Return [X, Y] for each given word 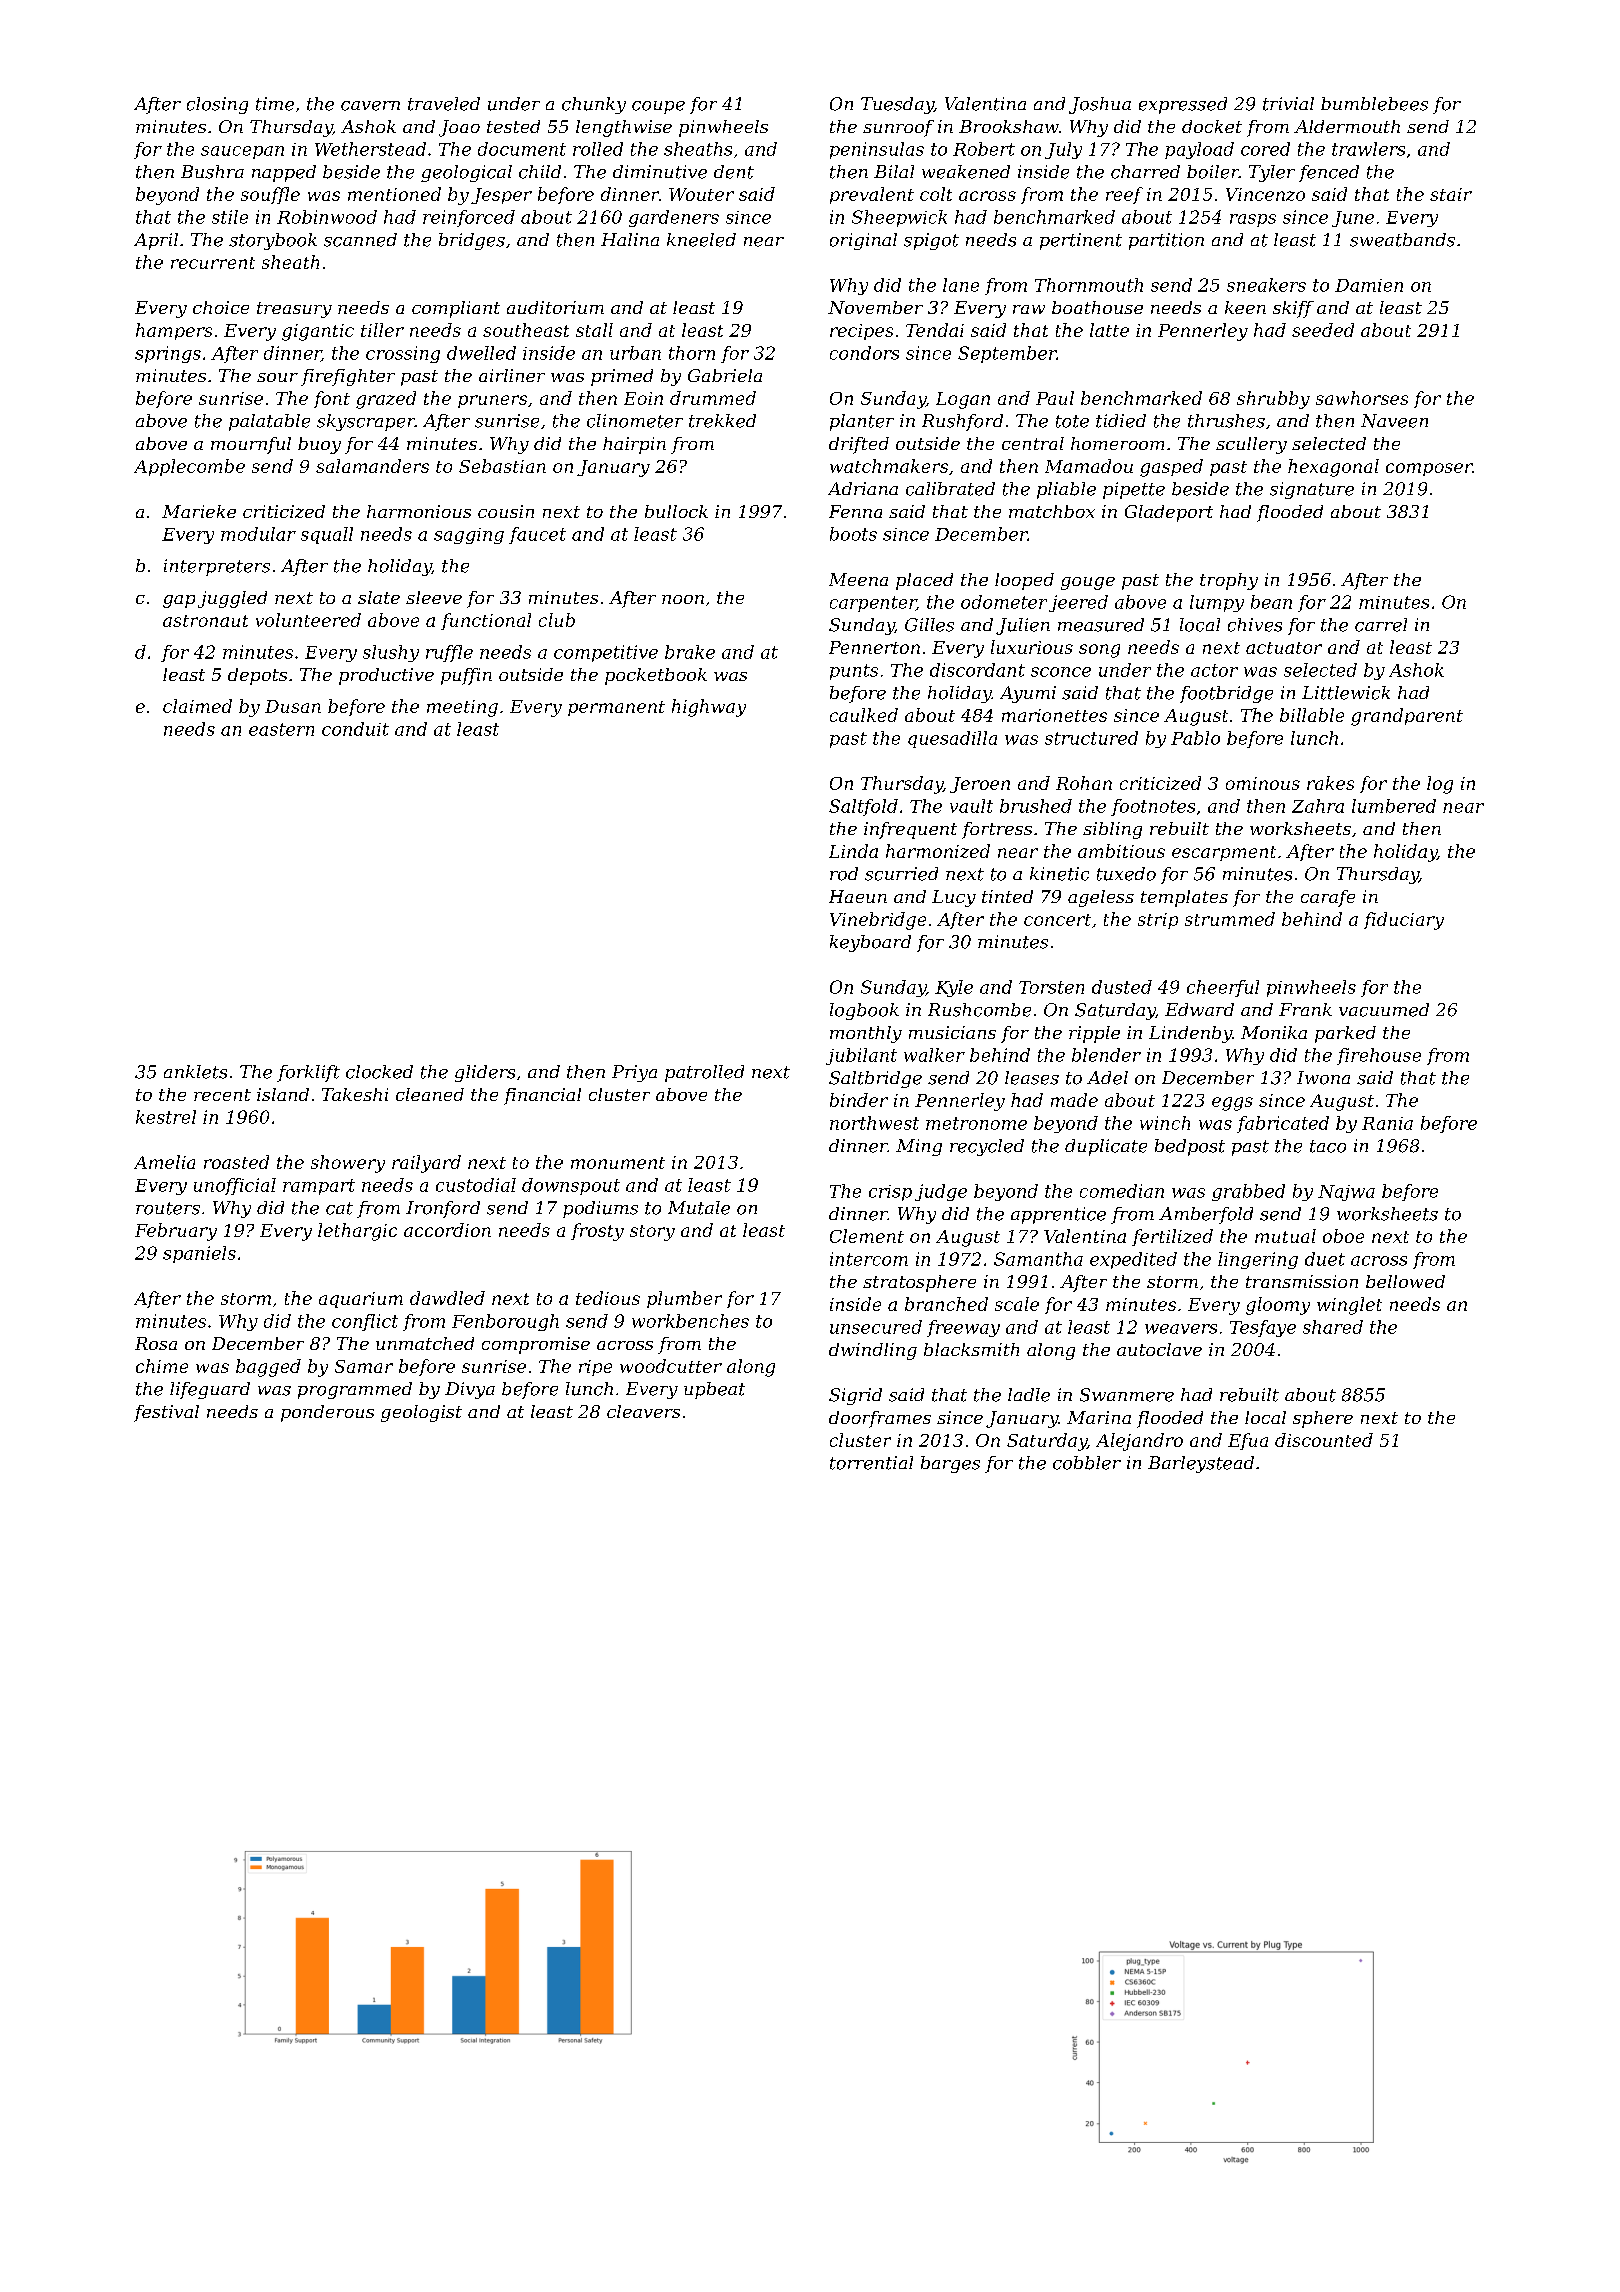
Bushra [212, 172]
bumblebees [1374, 104]
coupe [658, 107]
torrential [871, 1463]
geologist [421, 1413]
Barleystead [1201, 1464]
